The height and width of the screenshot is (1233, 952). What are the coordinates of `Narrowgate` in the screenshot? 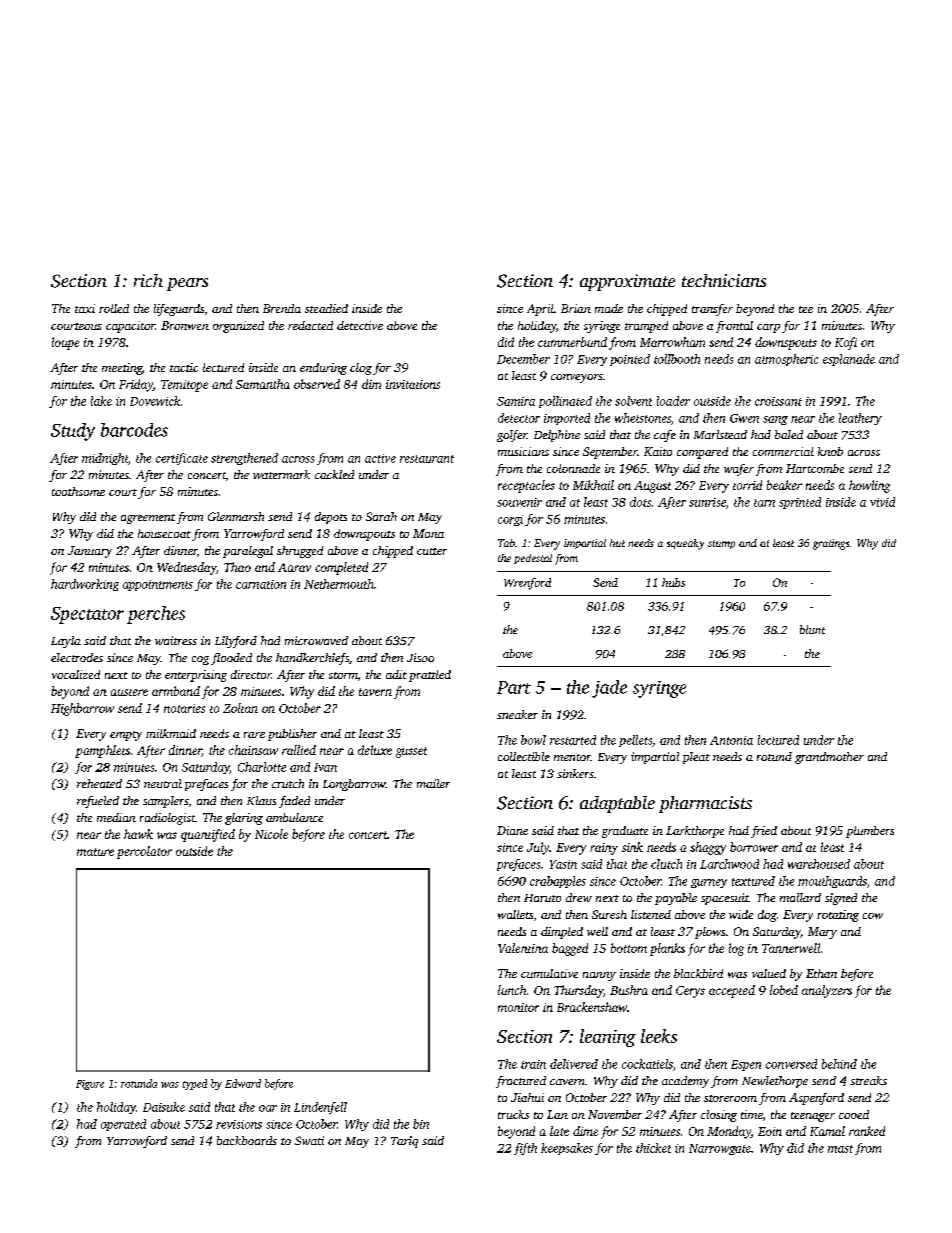 It's located at (720, 1149).
